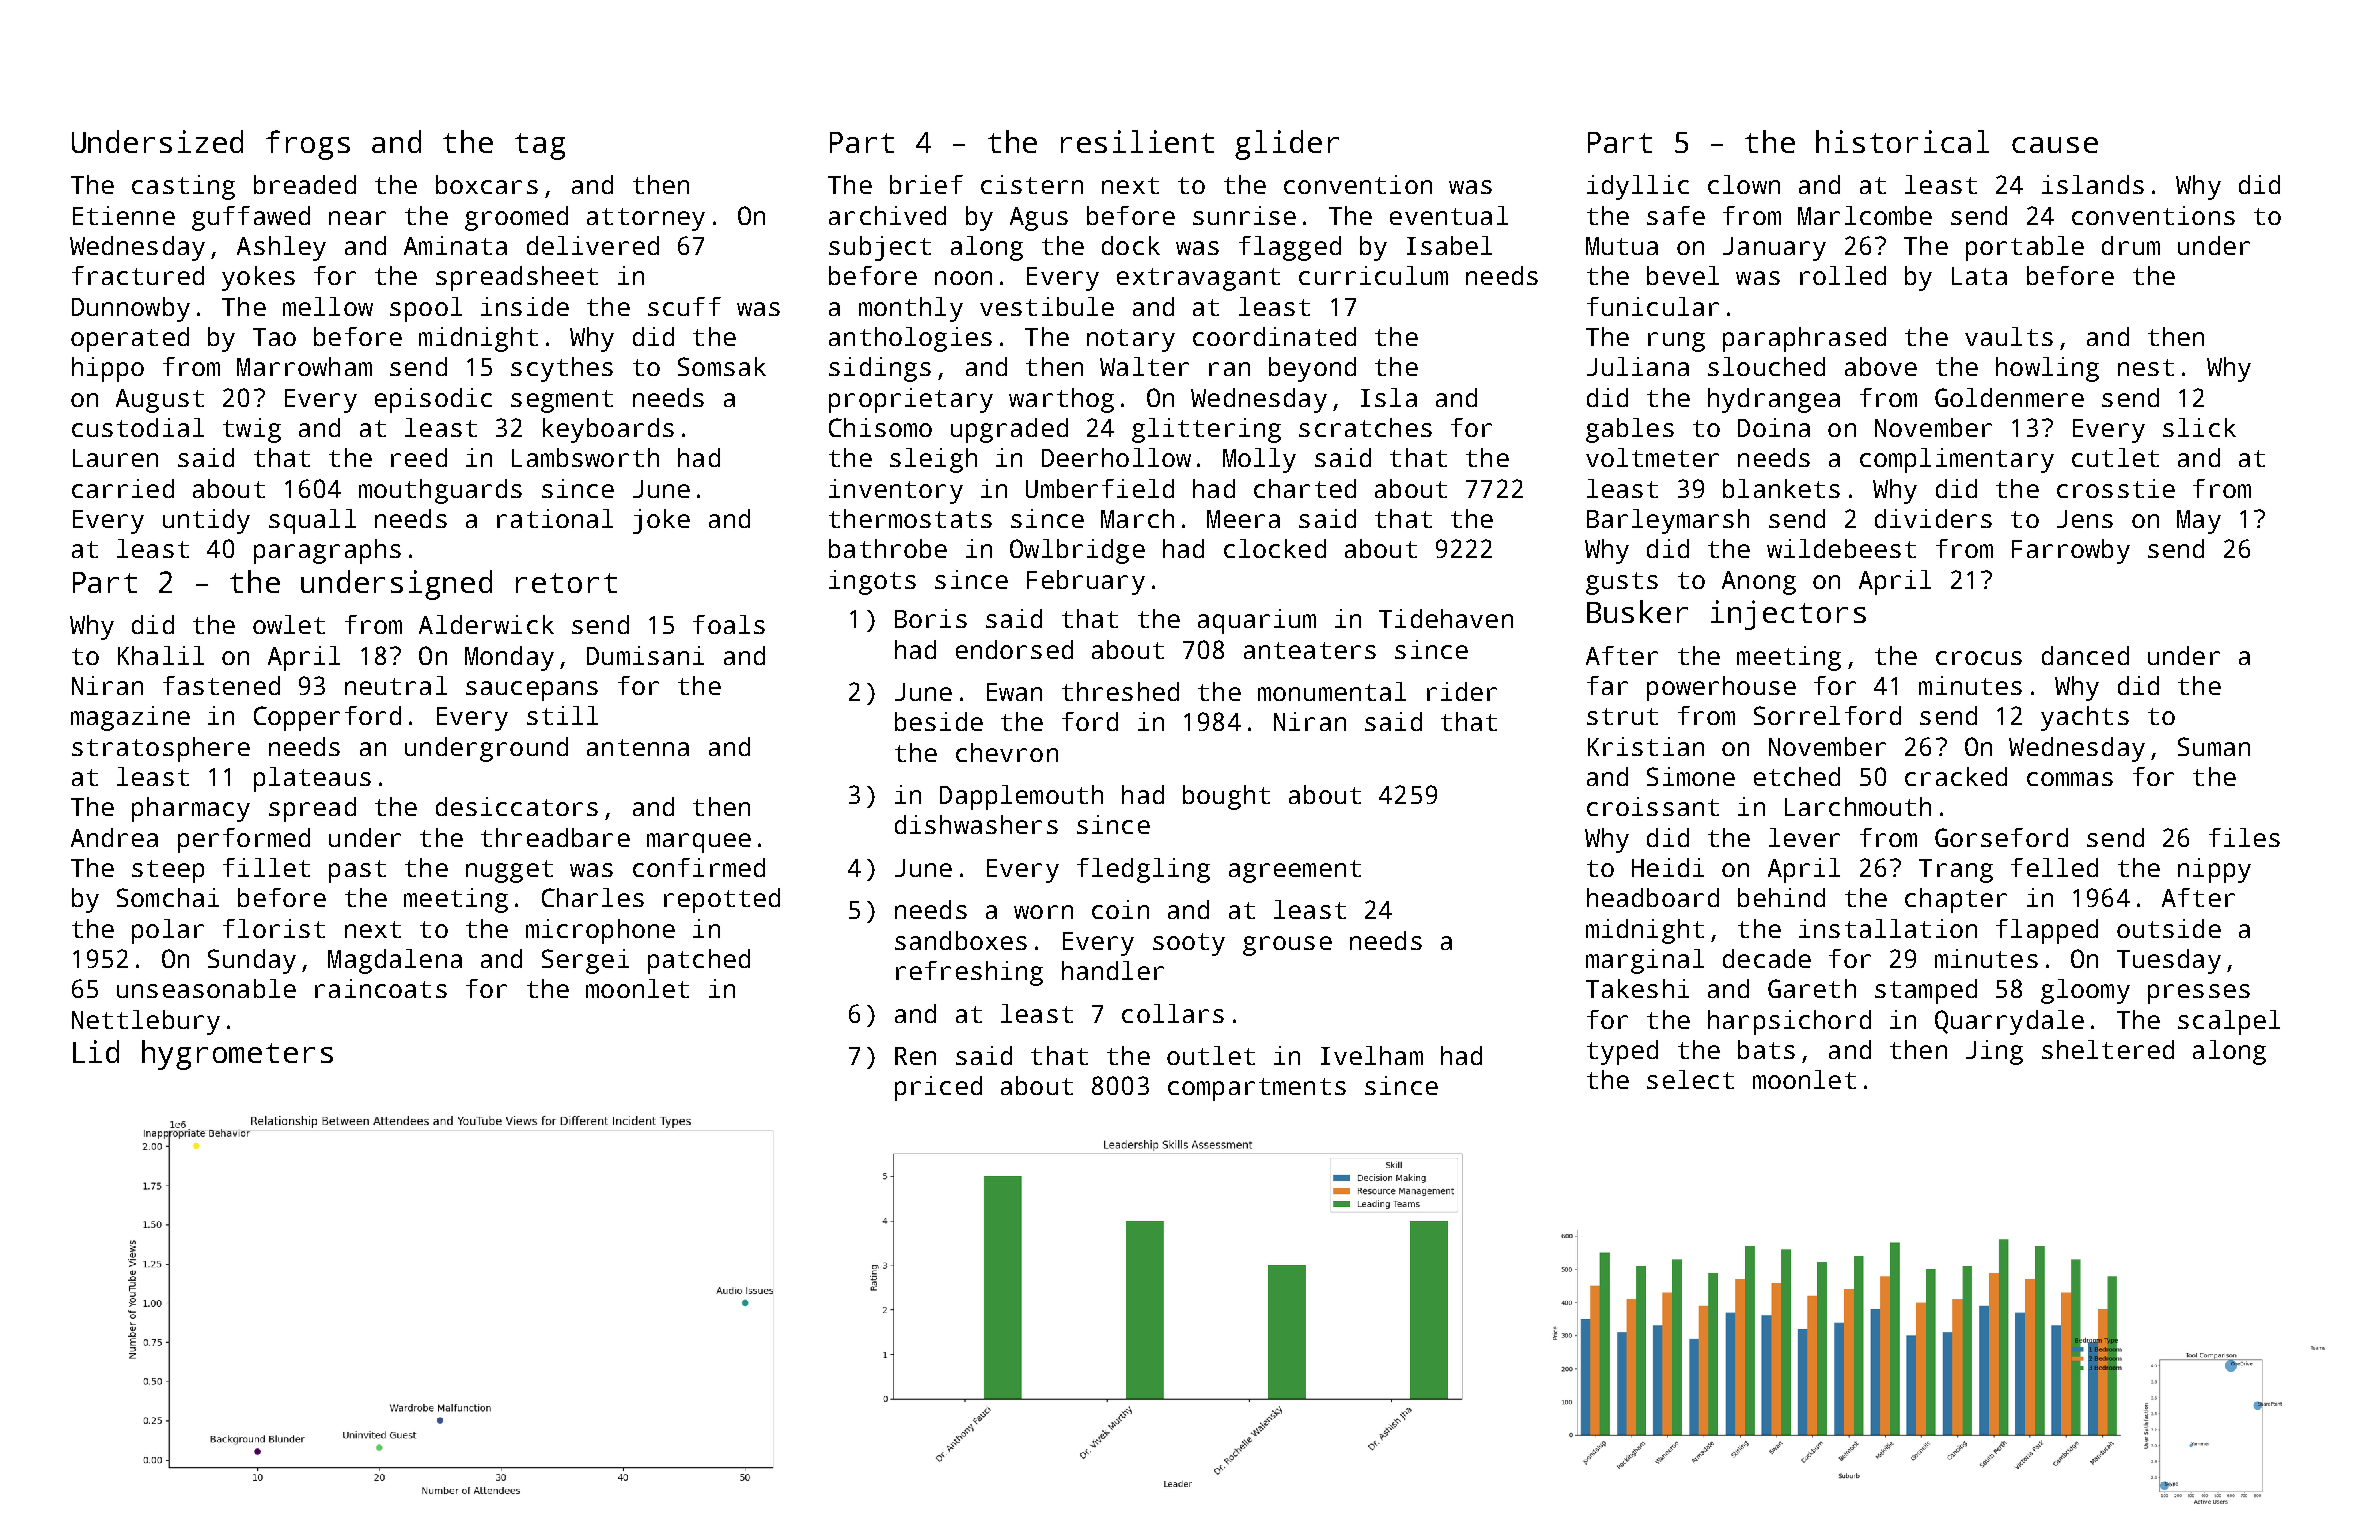 This screenshot has height=1540, width=2380. Describe the element at coordinates (2229, 1022) in the screenshot. I see `scalpel` at that location.
